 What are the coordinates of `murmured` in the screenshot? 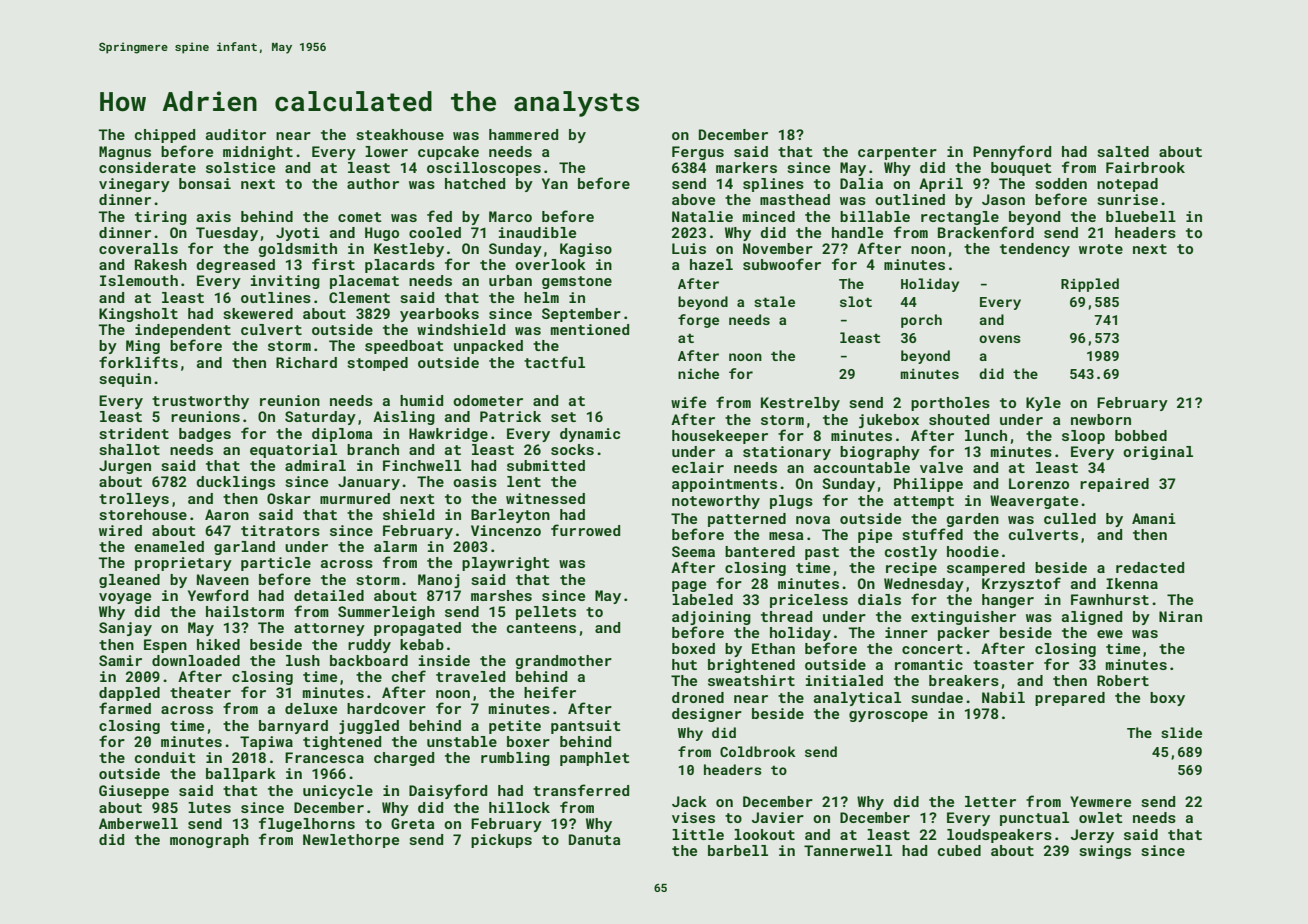 It's located at (355, 498).
